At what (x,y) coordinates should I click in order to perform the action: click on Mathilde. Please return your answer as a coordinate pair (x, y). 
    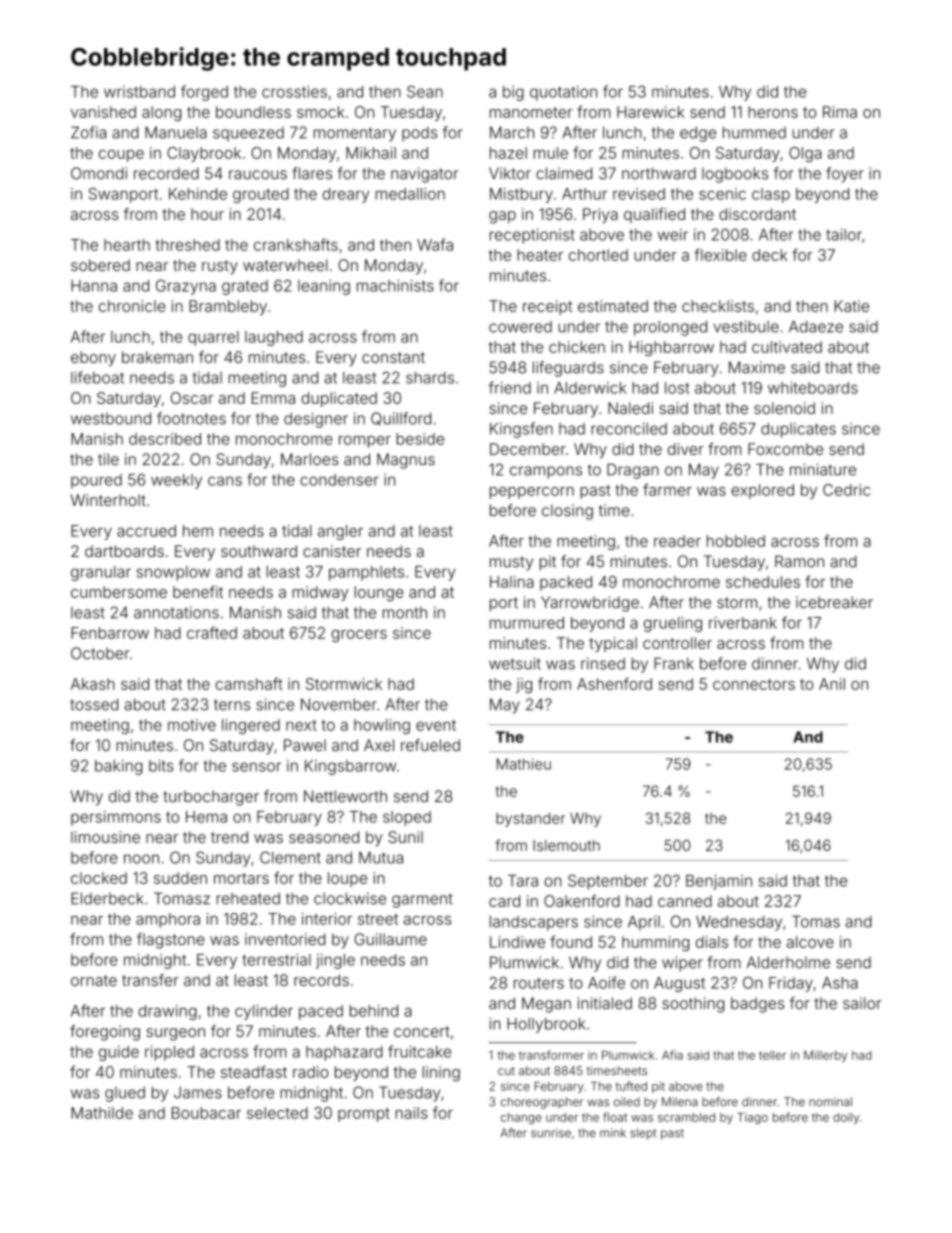
    Looking at the image, I should click on (102, 1113).
